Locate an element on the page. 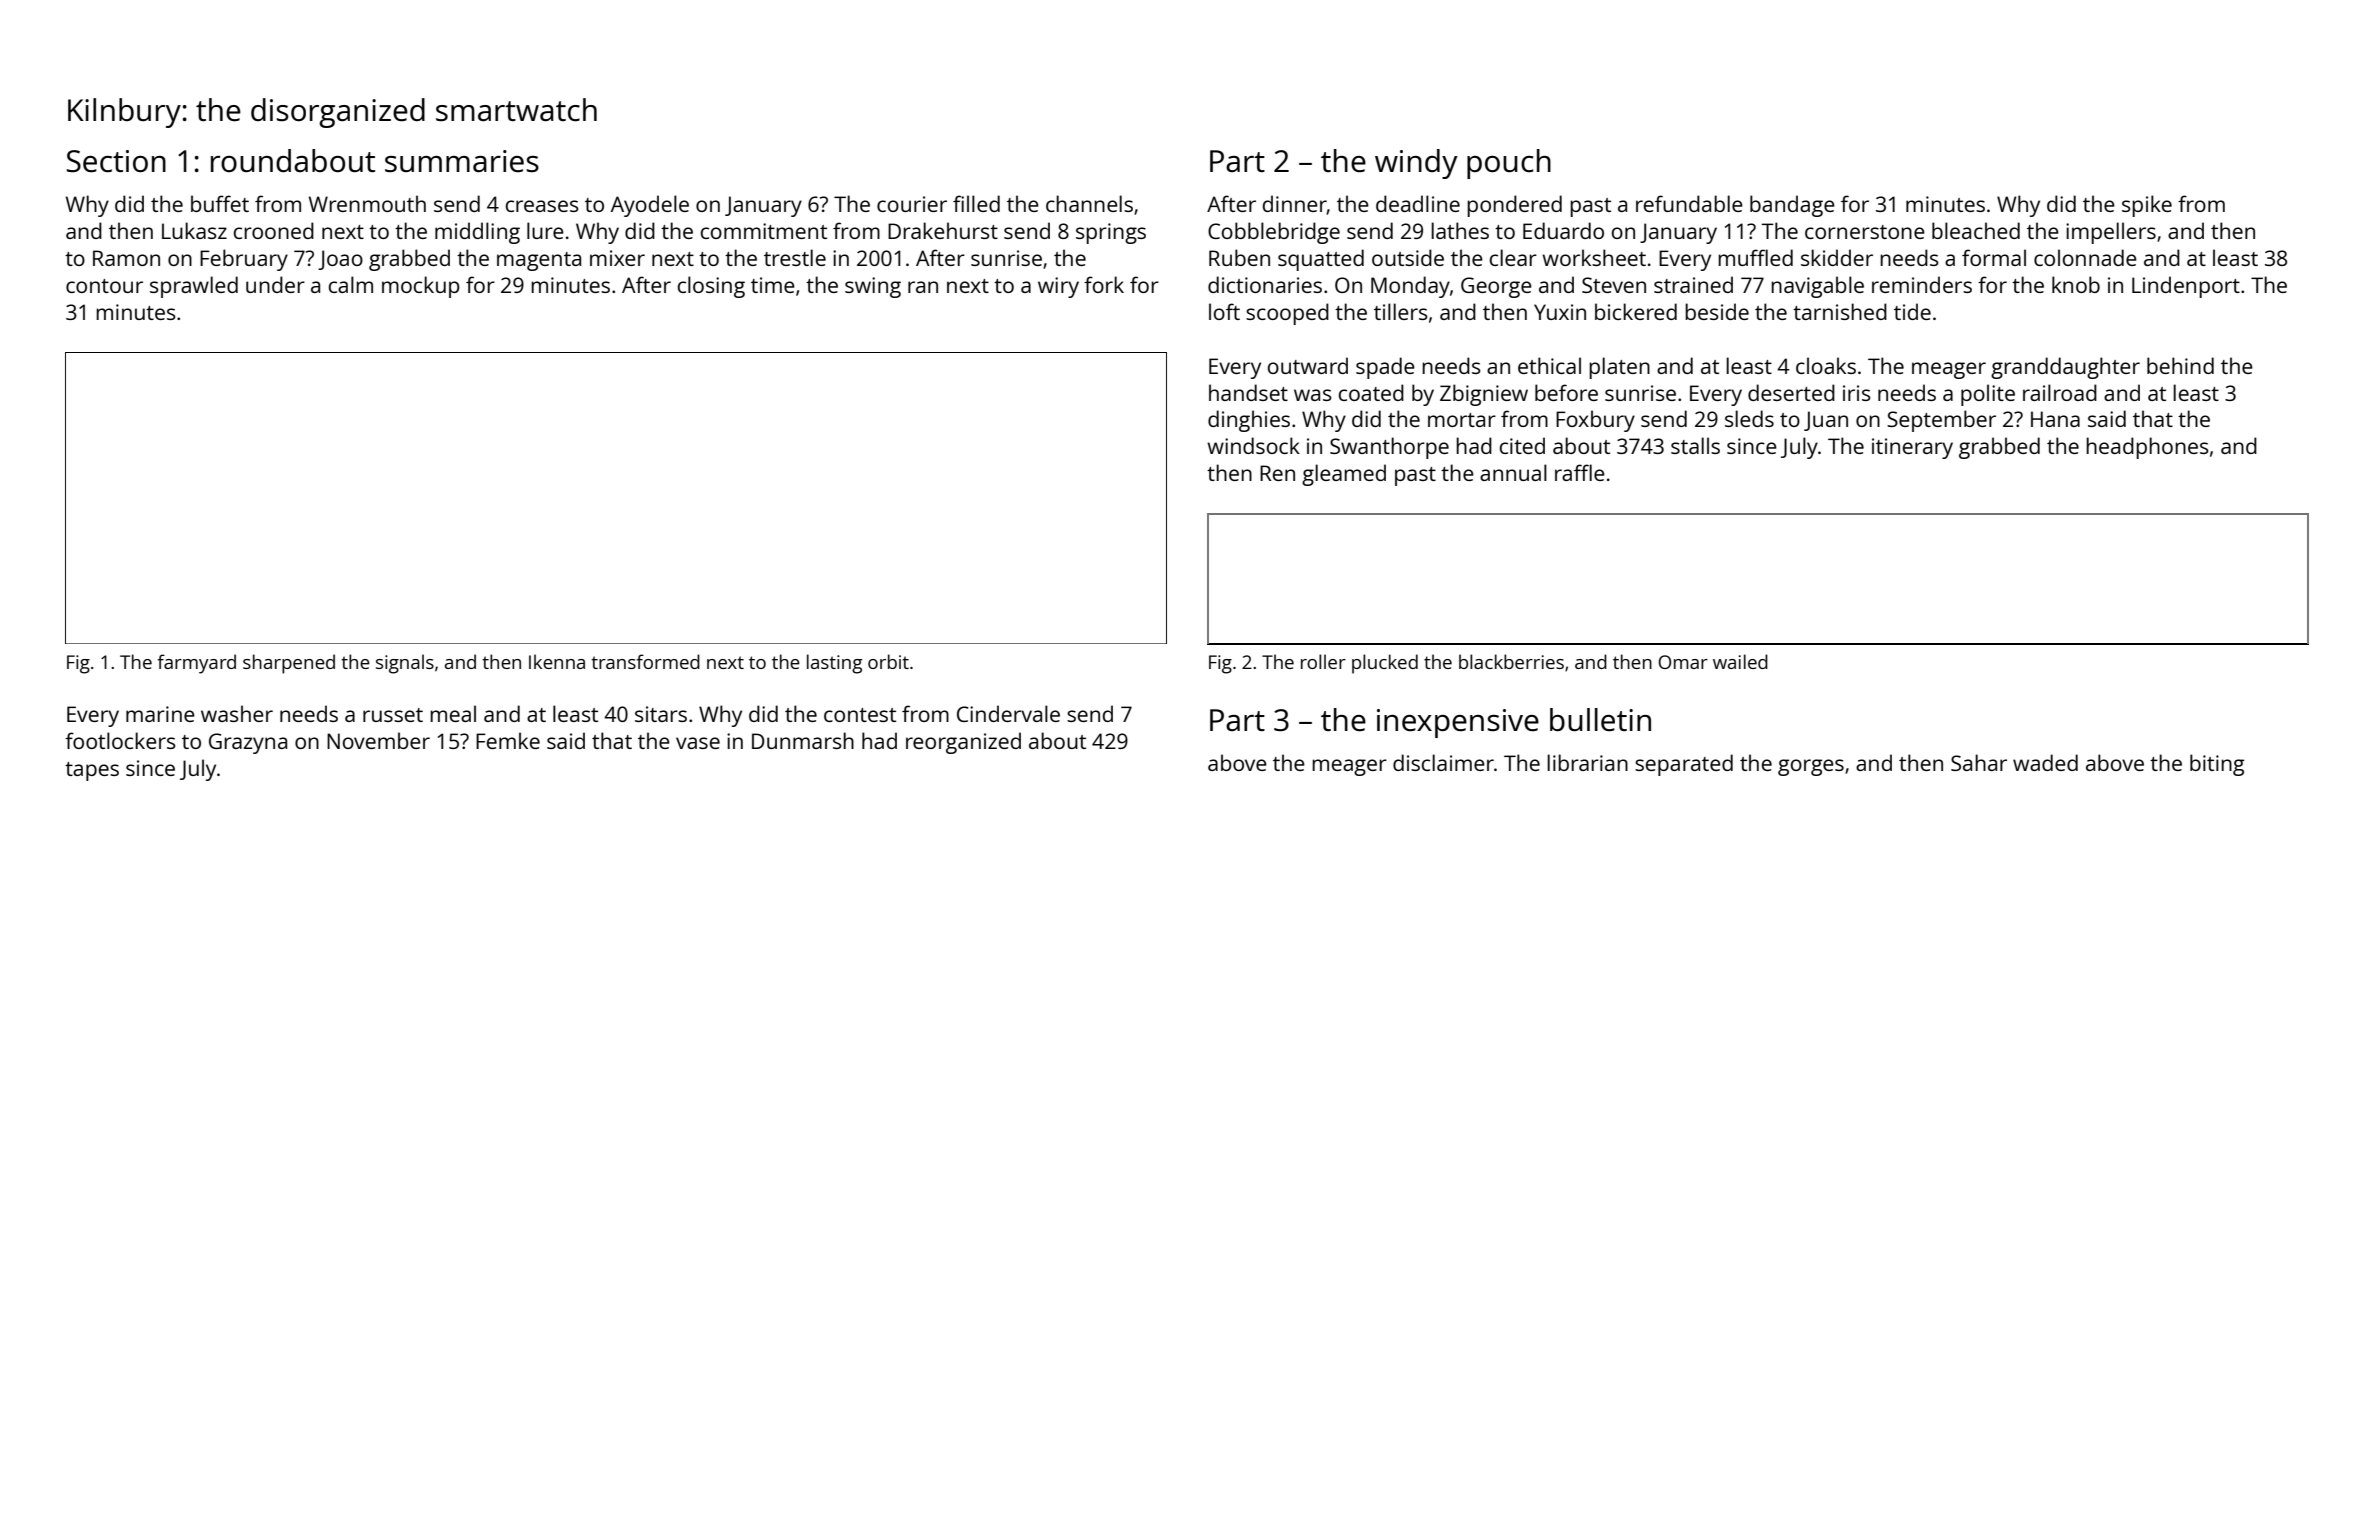 The image size is (2374, 1536). stalls is located at coordinates (1695, 445).
